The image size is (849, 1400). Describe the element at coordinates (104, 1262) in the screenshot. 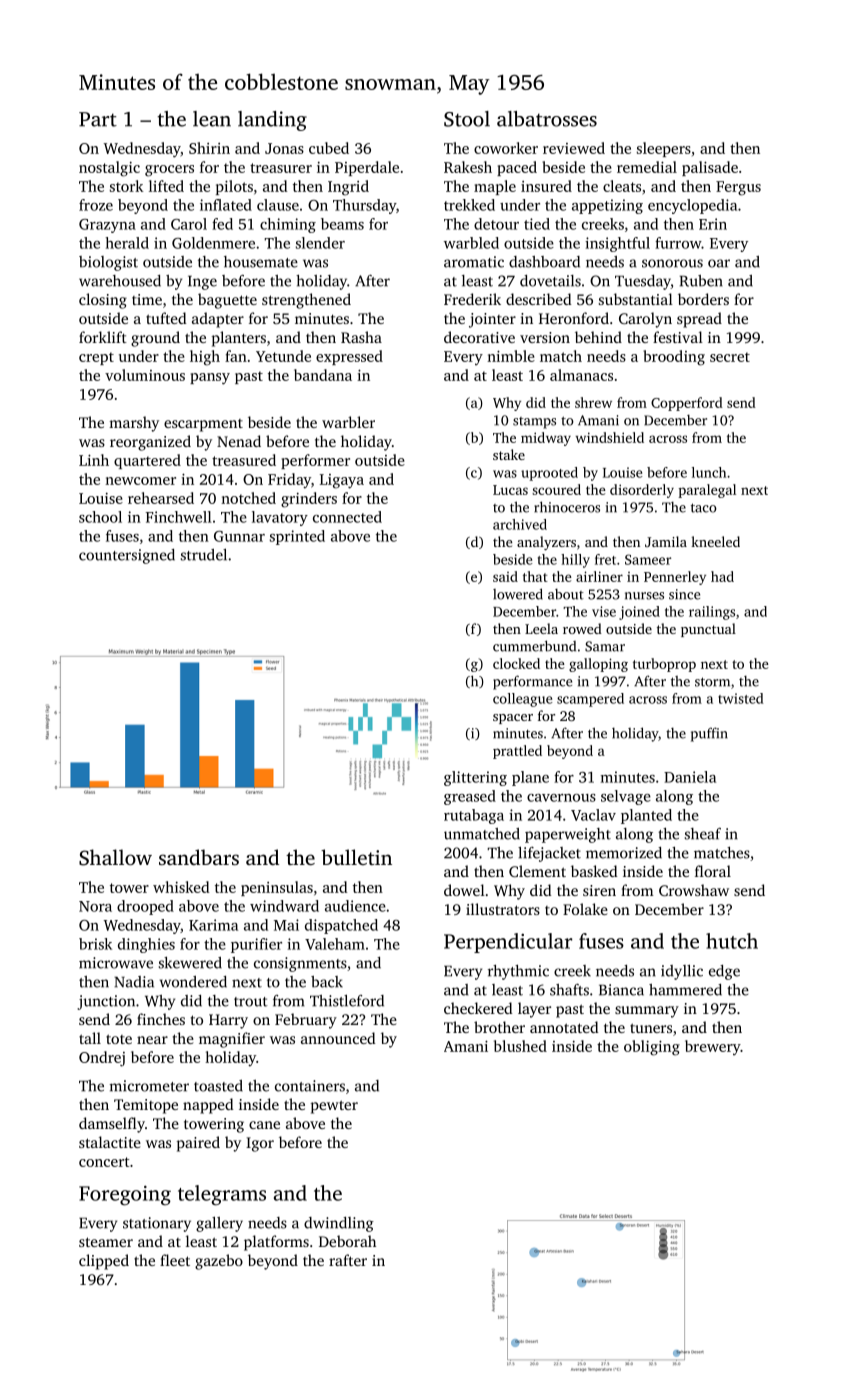

I see `clipped` at that location.
